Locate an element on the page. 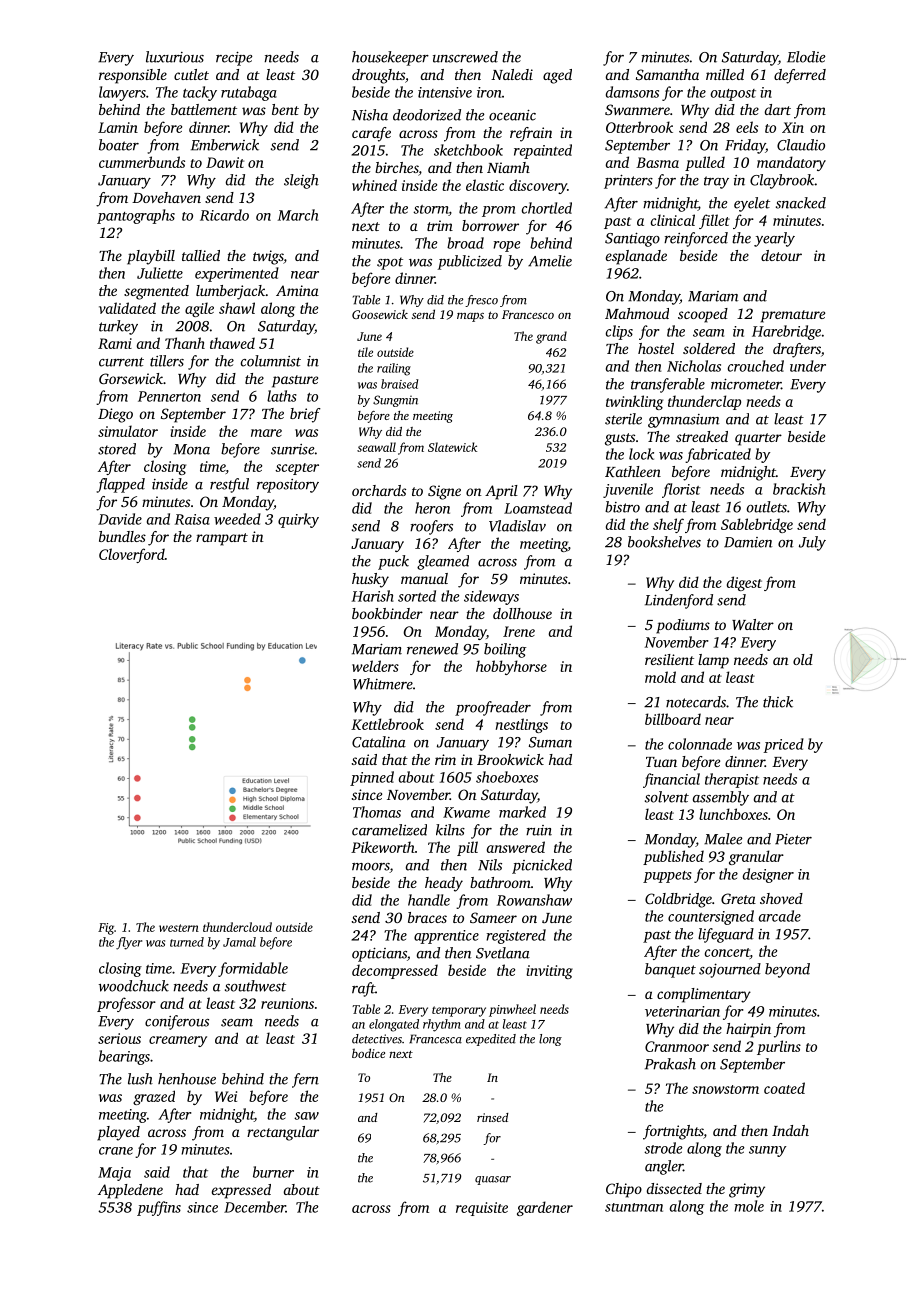  Mona is located at coordinates (191, 449).
